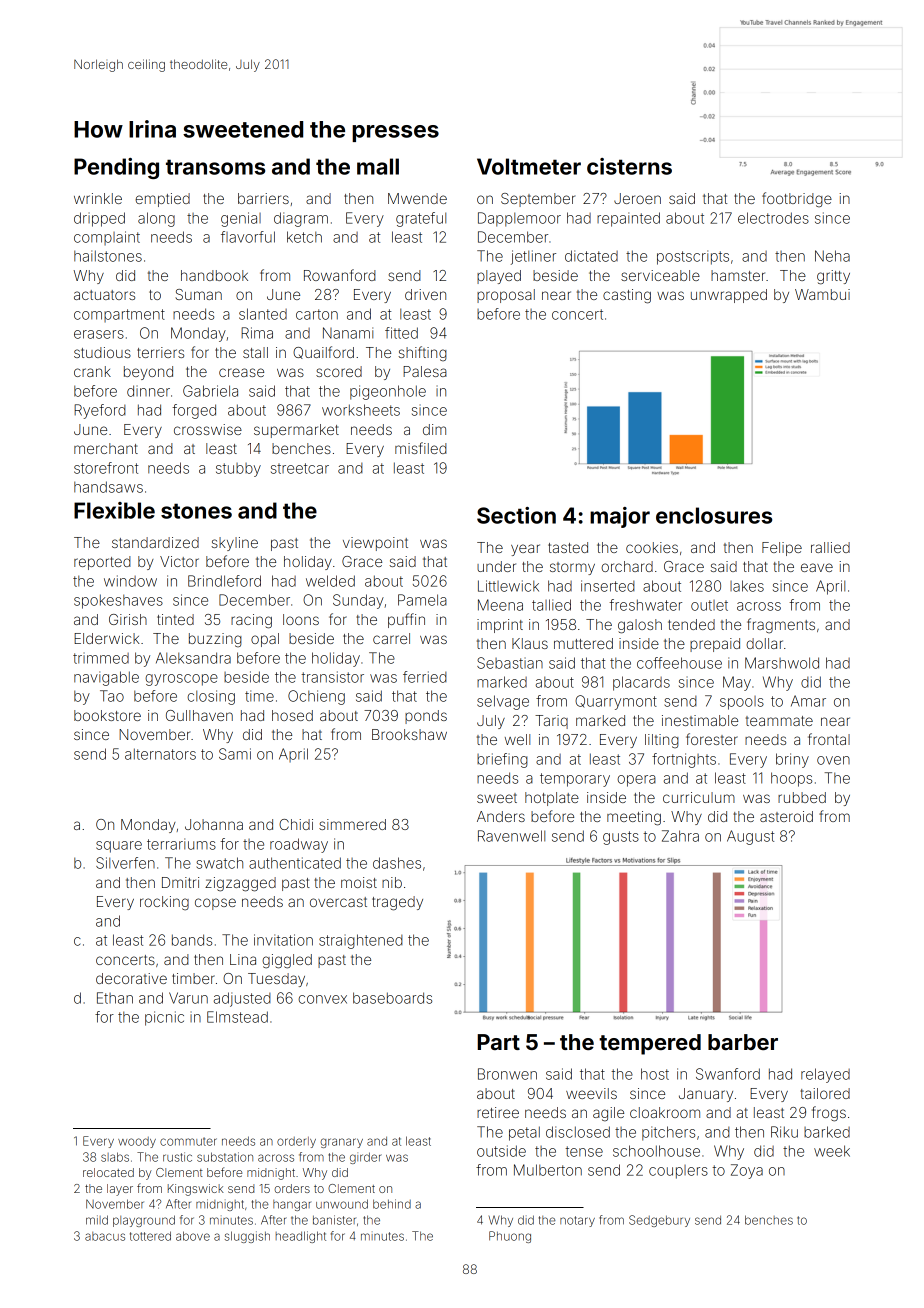 Image resolution: width=924 pixels, height=1308 pixels. I want to click on convex, so click(322, 999).
